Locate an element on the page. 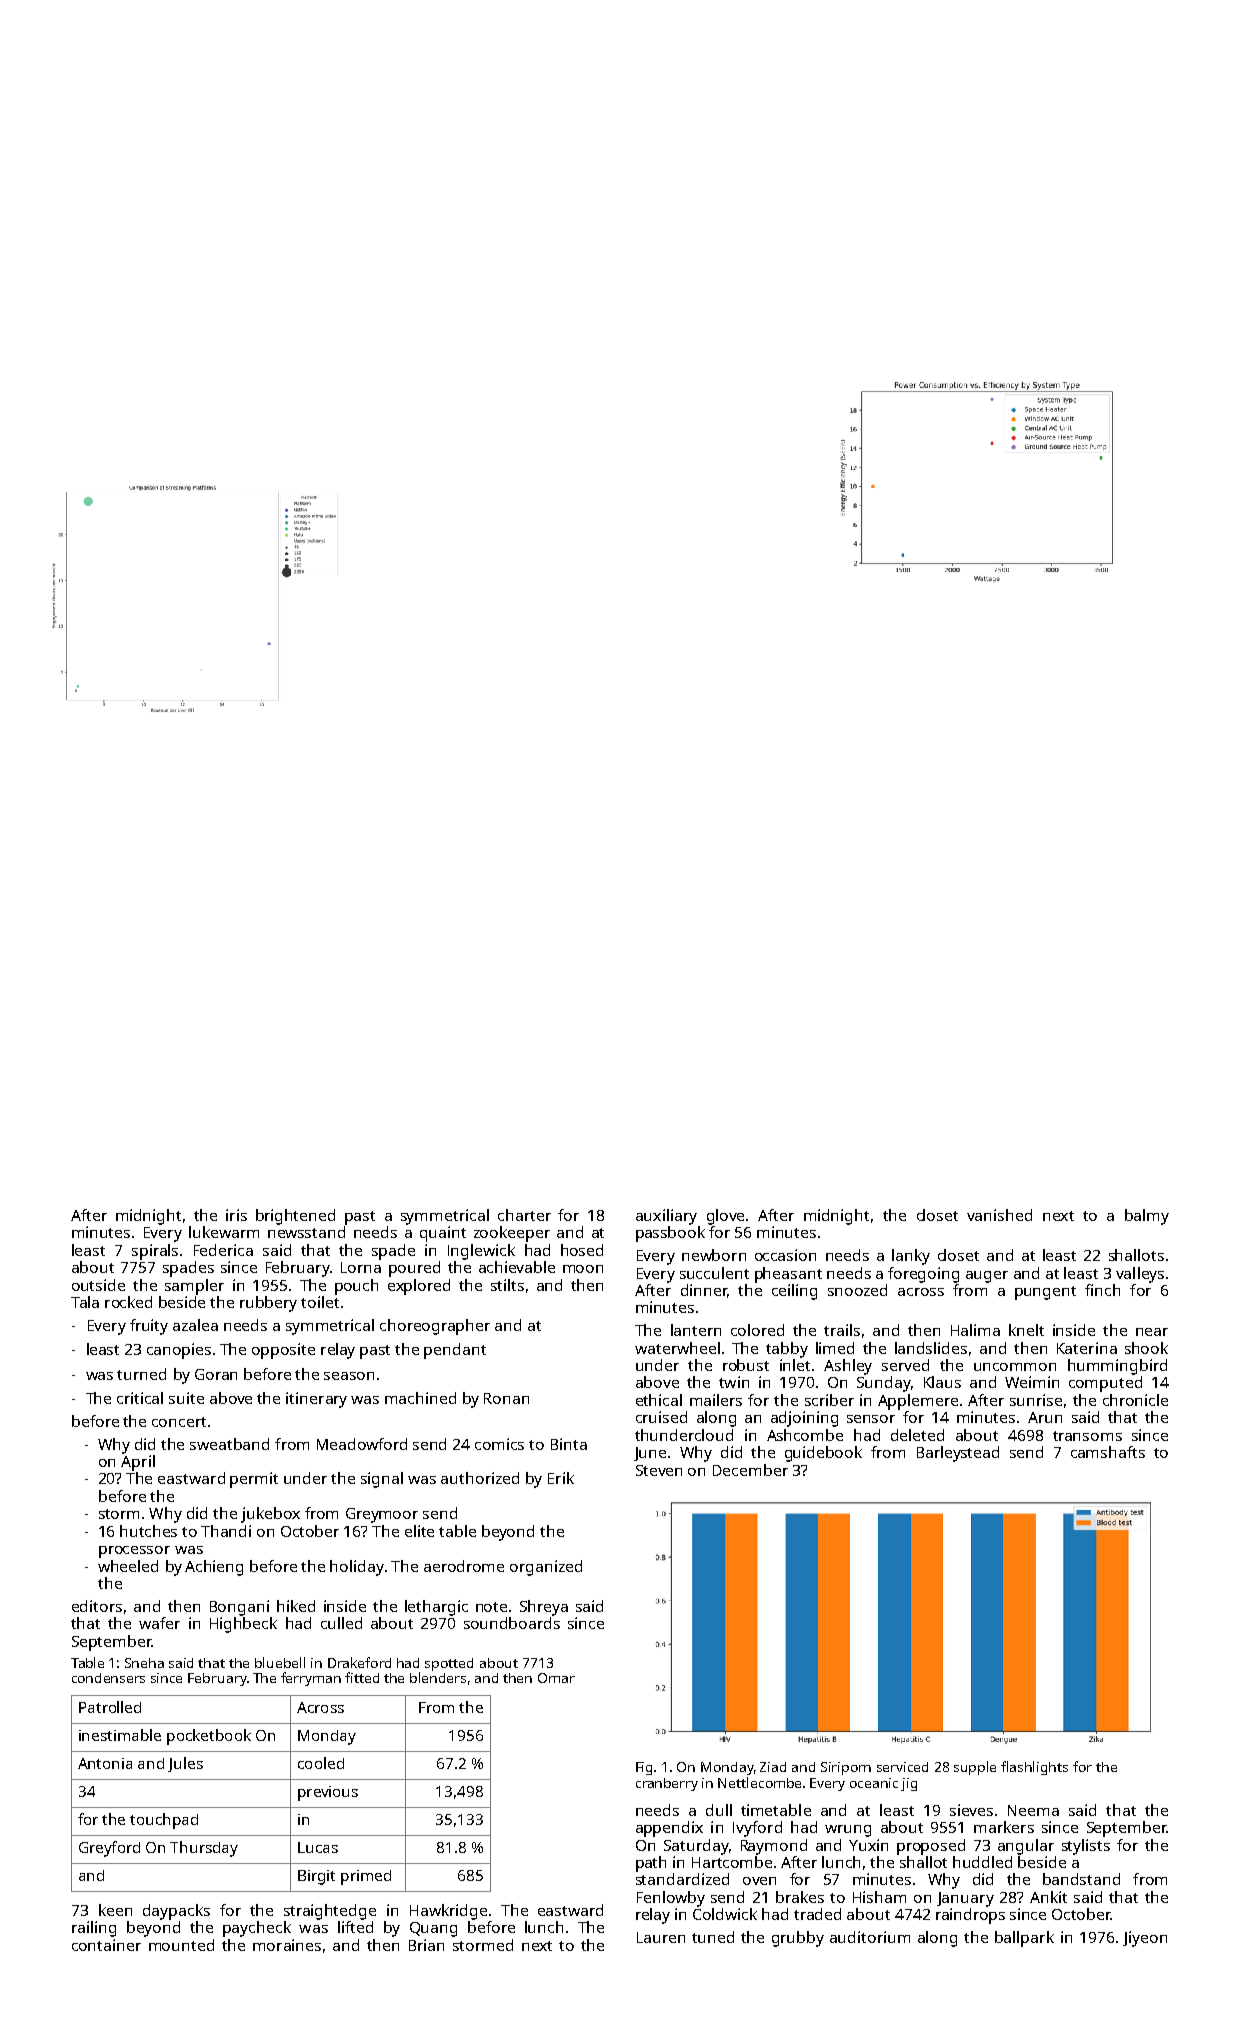 The height and width of the document is (2042, 1240). wafer is located at coordinates (159, 1623).
